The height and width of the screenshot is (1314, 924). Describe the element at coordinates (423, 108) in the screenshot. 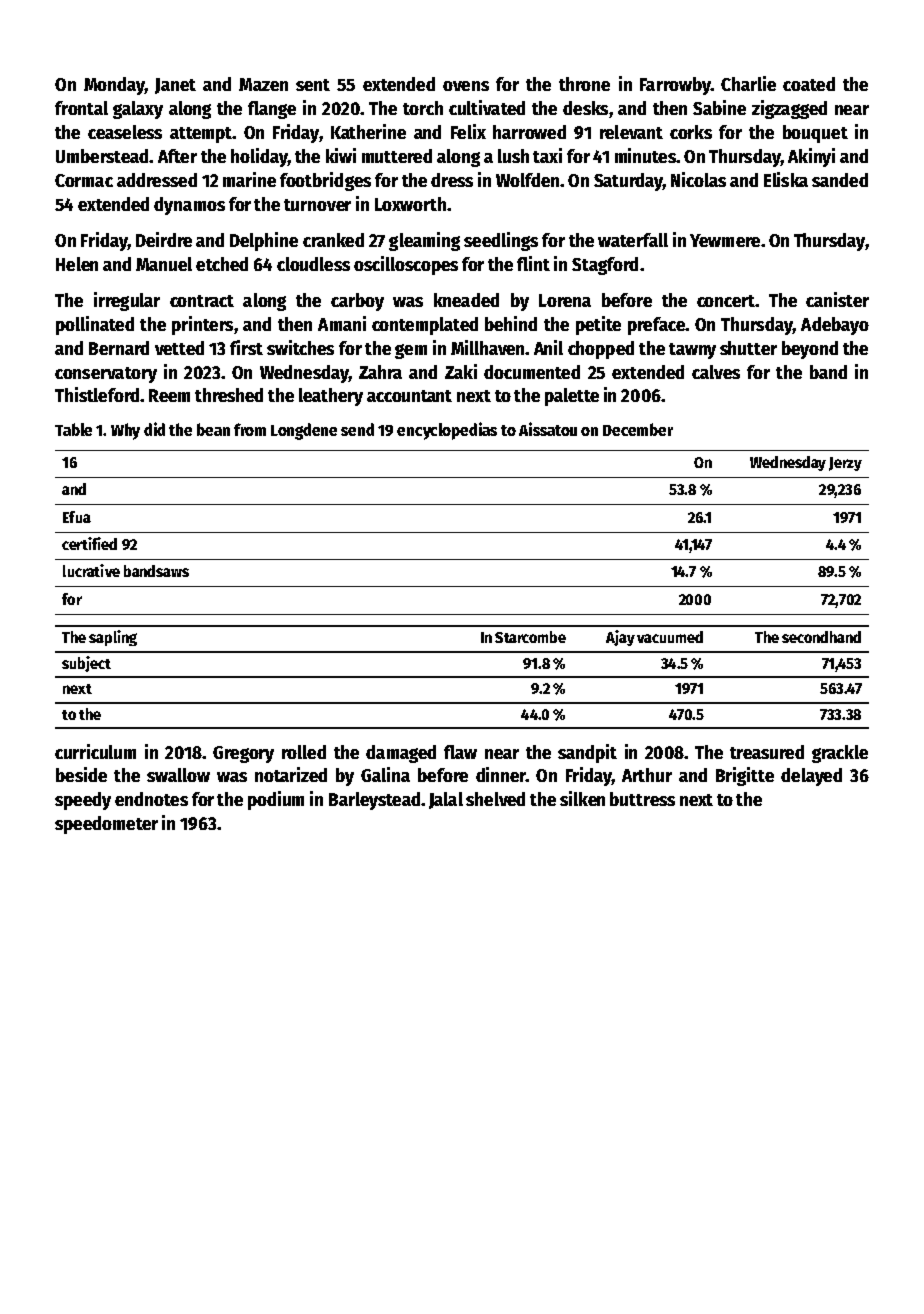

I see `torch` at that location.
